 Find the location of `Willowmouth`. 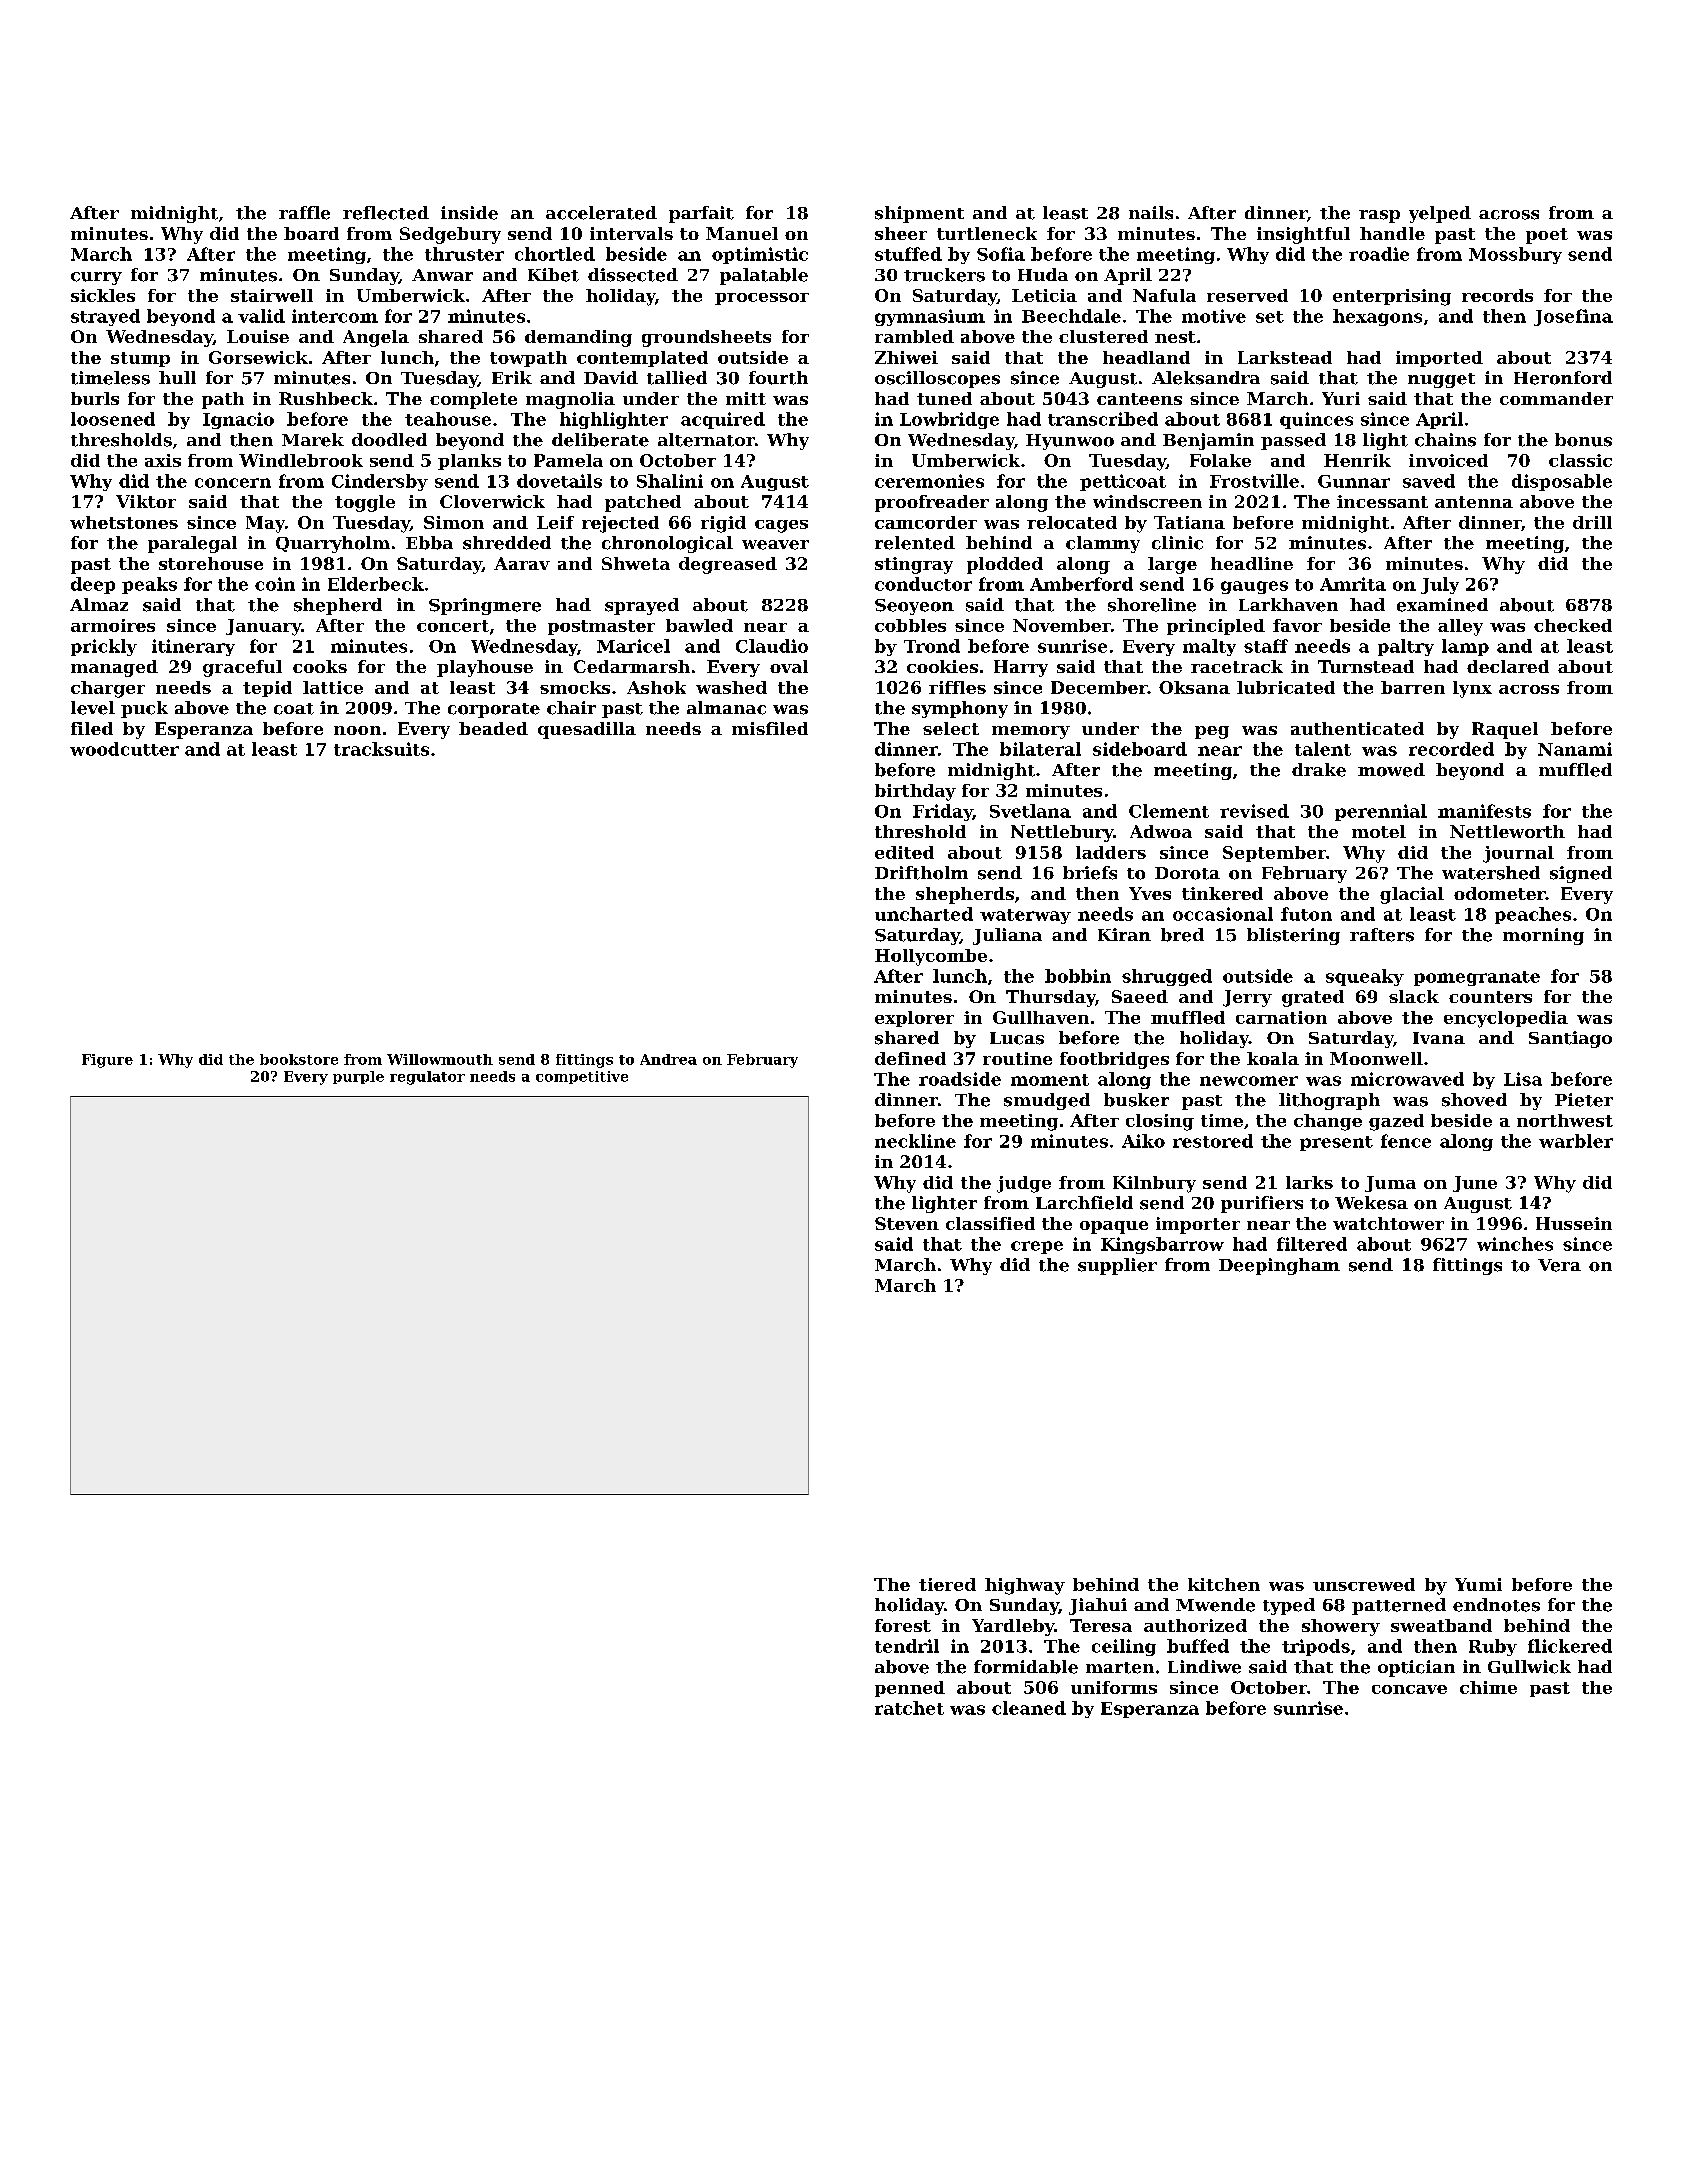

Willowmouth is located at coordinates (440, 1059).
